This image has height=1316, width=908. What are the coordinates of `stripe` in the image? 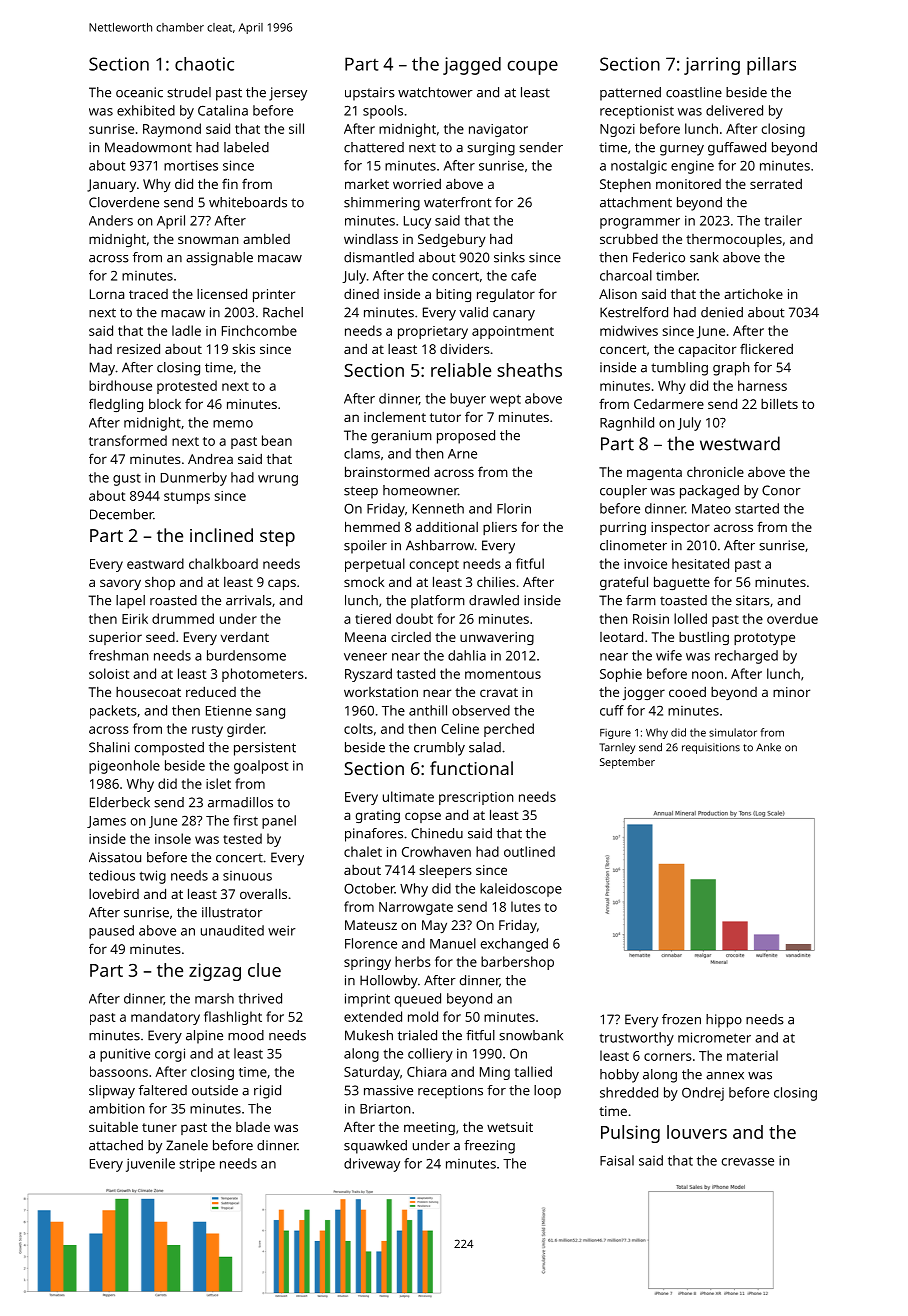 It's located at (197, 1165).
